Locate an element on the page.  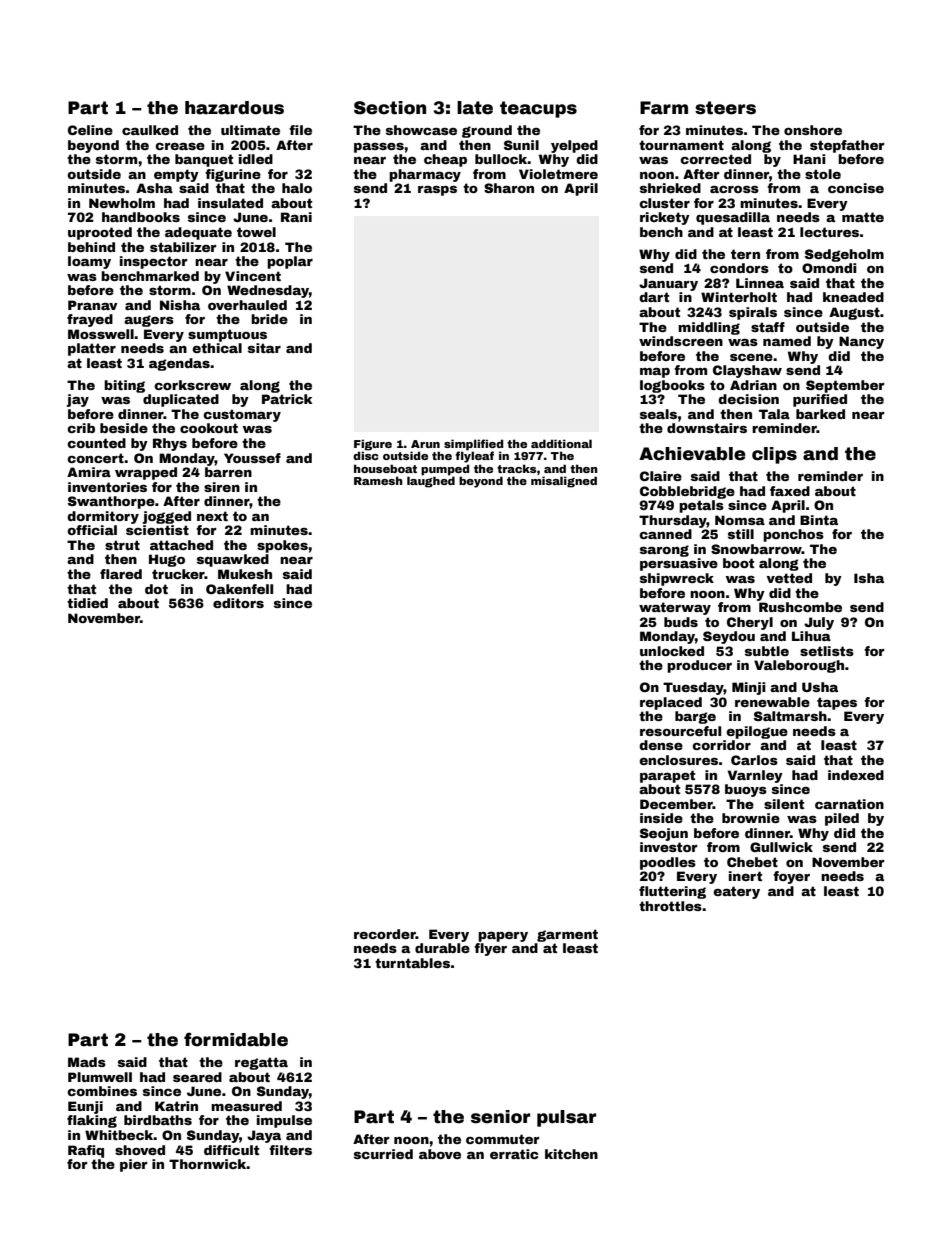
Celine is located at coordinates (90, 130).
